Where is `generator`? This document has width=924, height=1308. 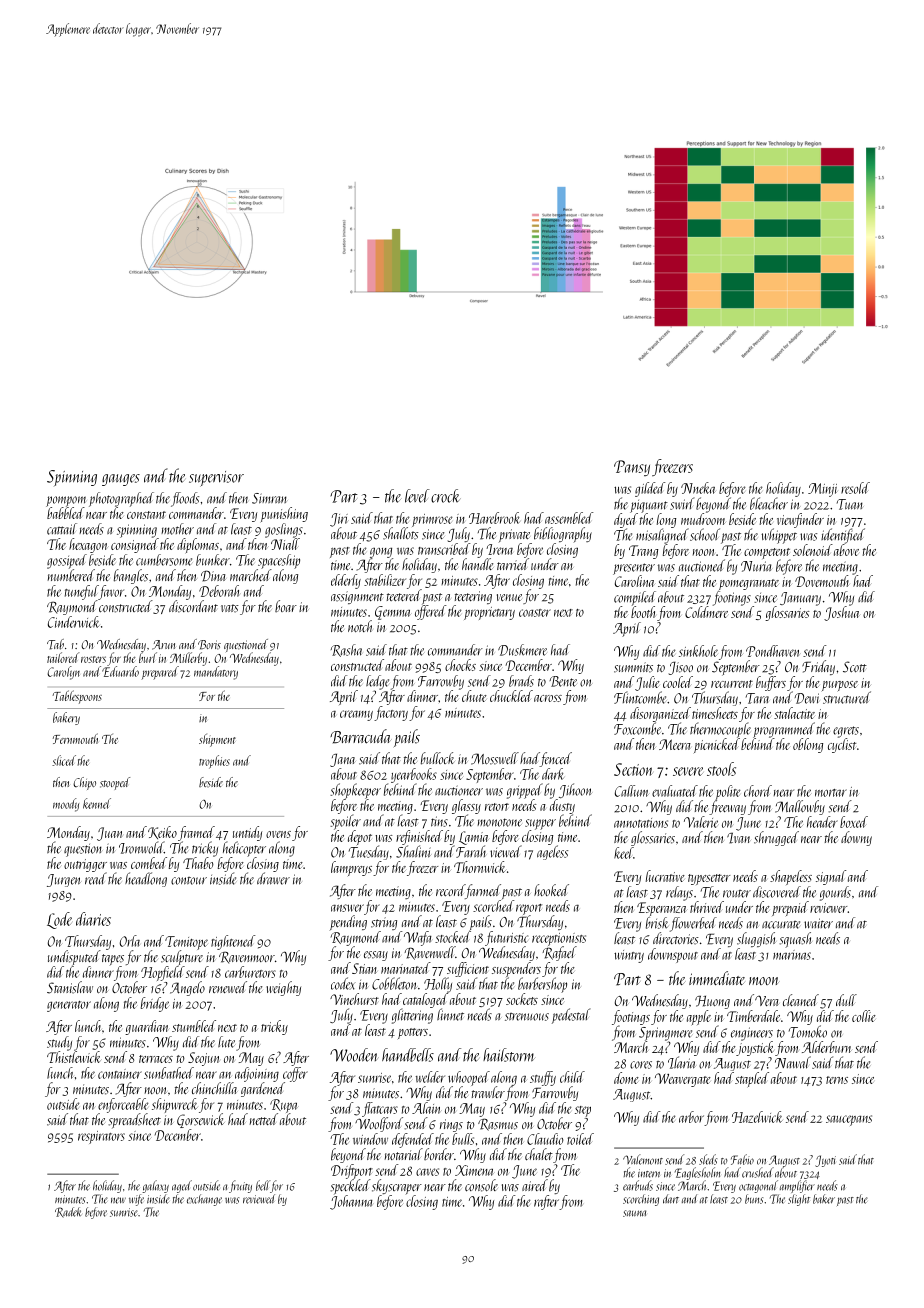
generator is located at coordinates (69, 1006).
